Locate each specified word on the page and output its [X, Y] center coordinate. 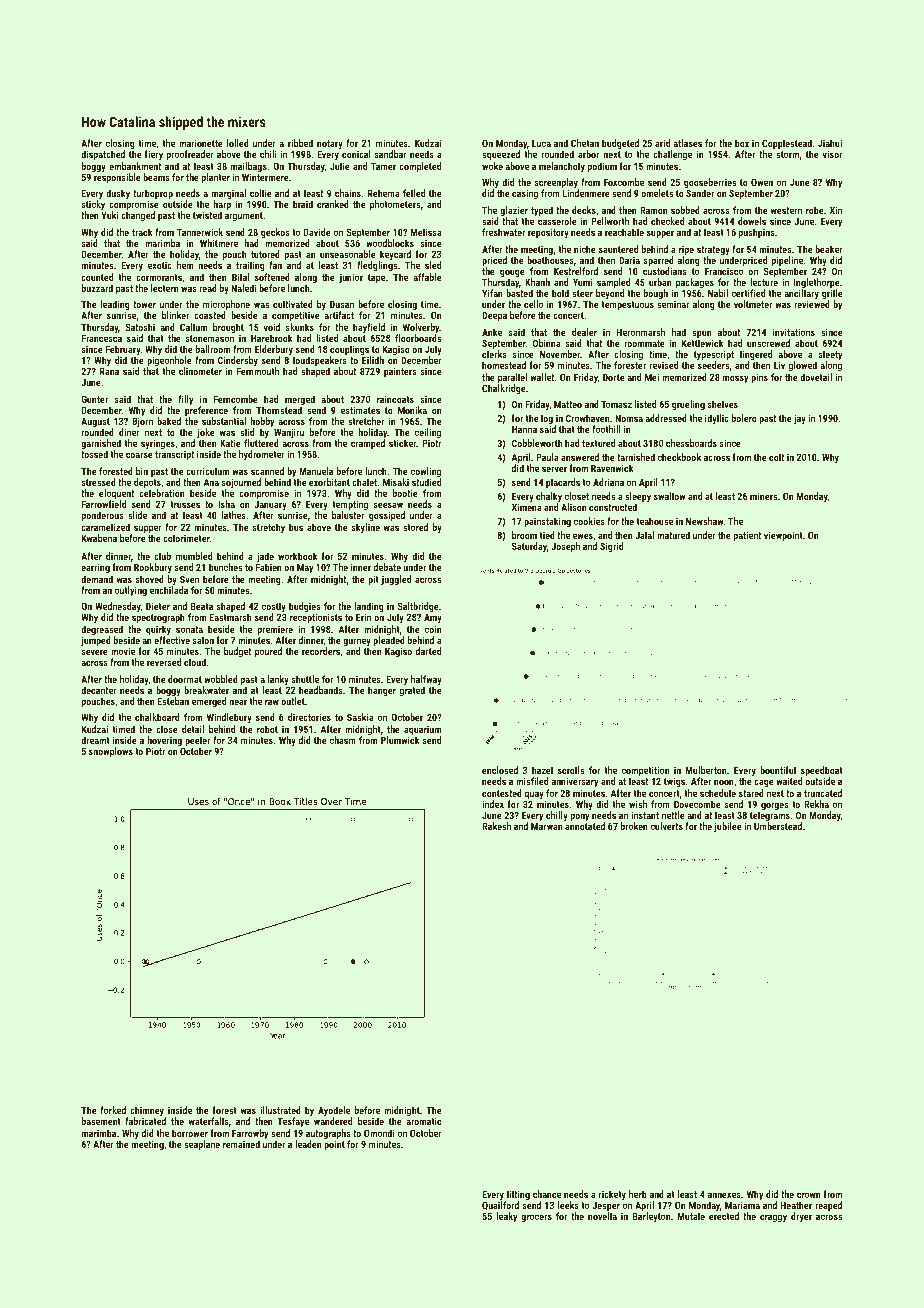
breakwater [206, 690]
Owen [762, 182]
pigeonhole [169, 361]
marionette [201, 143]
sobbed [685, 210]
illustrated [280, 1110]
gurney [357, 642]
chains [348, 193]
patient [747, 536]
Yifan [492, 293]
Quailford [500, 1205]
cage [763, 783]
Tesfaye [293, 1122]
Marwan [546, 826]
